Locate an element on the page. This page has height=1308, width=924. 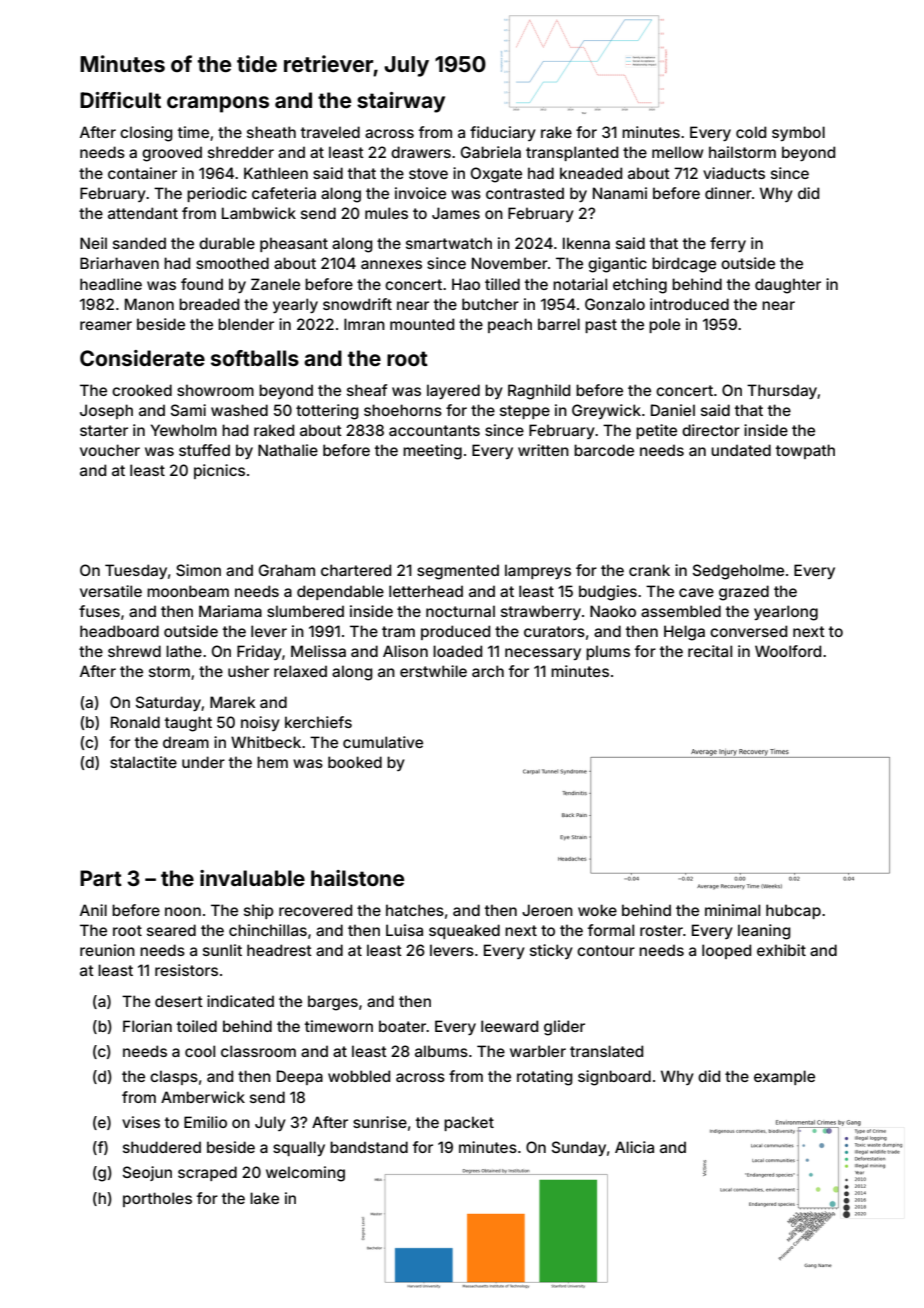
Zanele is located at coordinates (275, 284).
